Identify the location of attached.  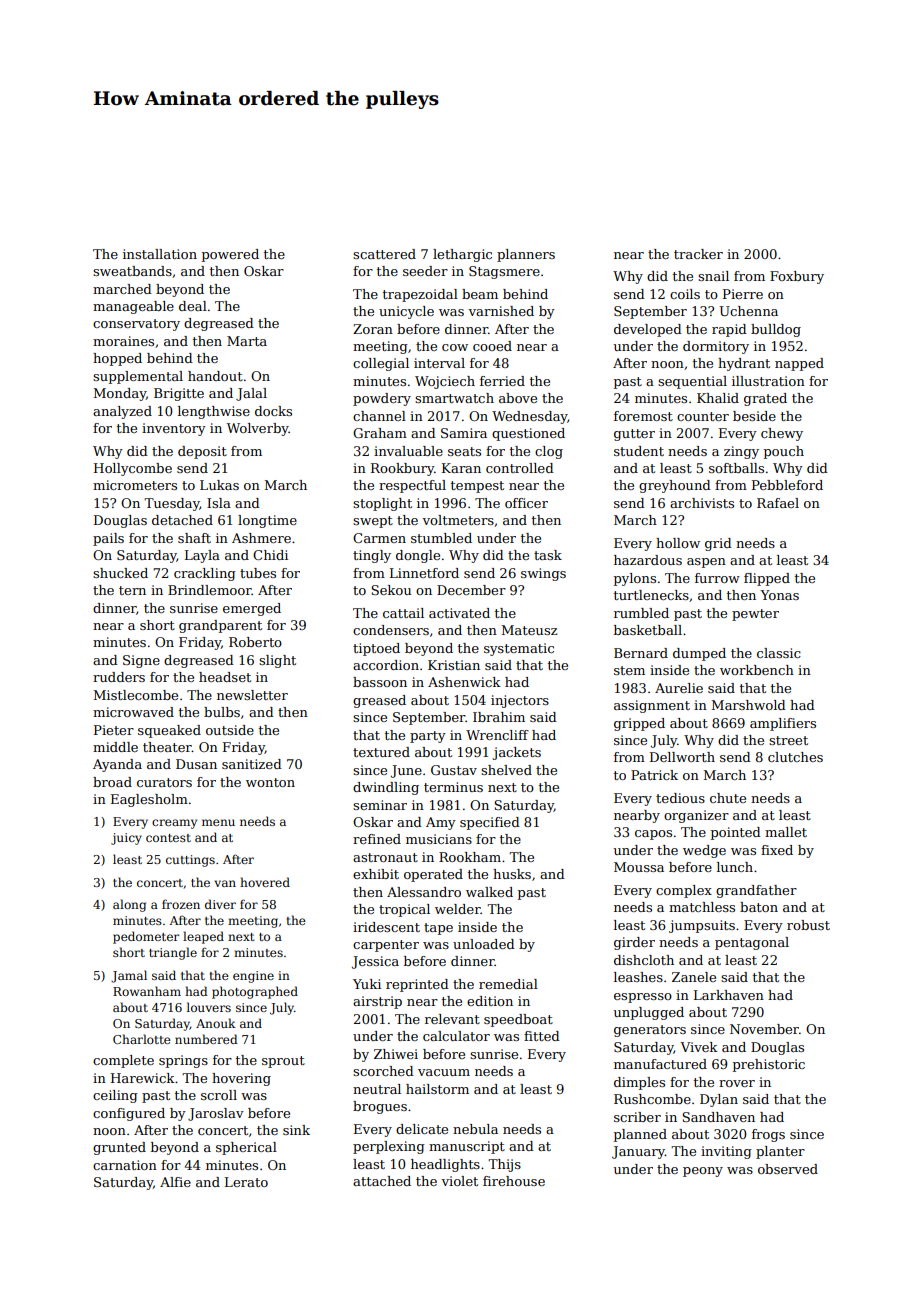
(382, 1181).
